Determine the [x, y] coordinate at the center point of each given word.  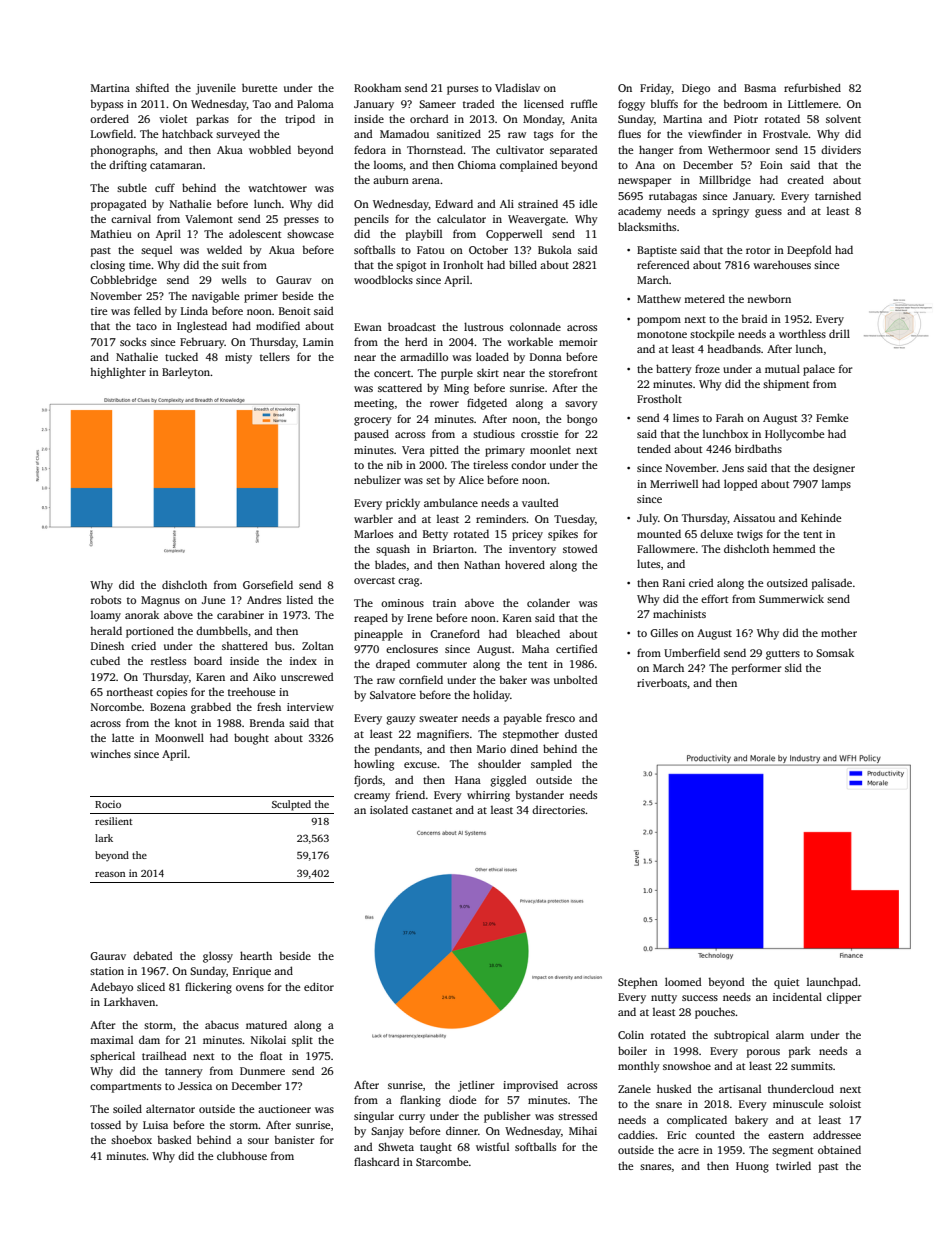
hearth [256, 955]
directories [558, 809]
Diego [696, 89]
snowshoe [687, 1065]
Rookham [377, 87]
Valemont [209, 218]
